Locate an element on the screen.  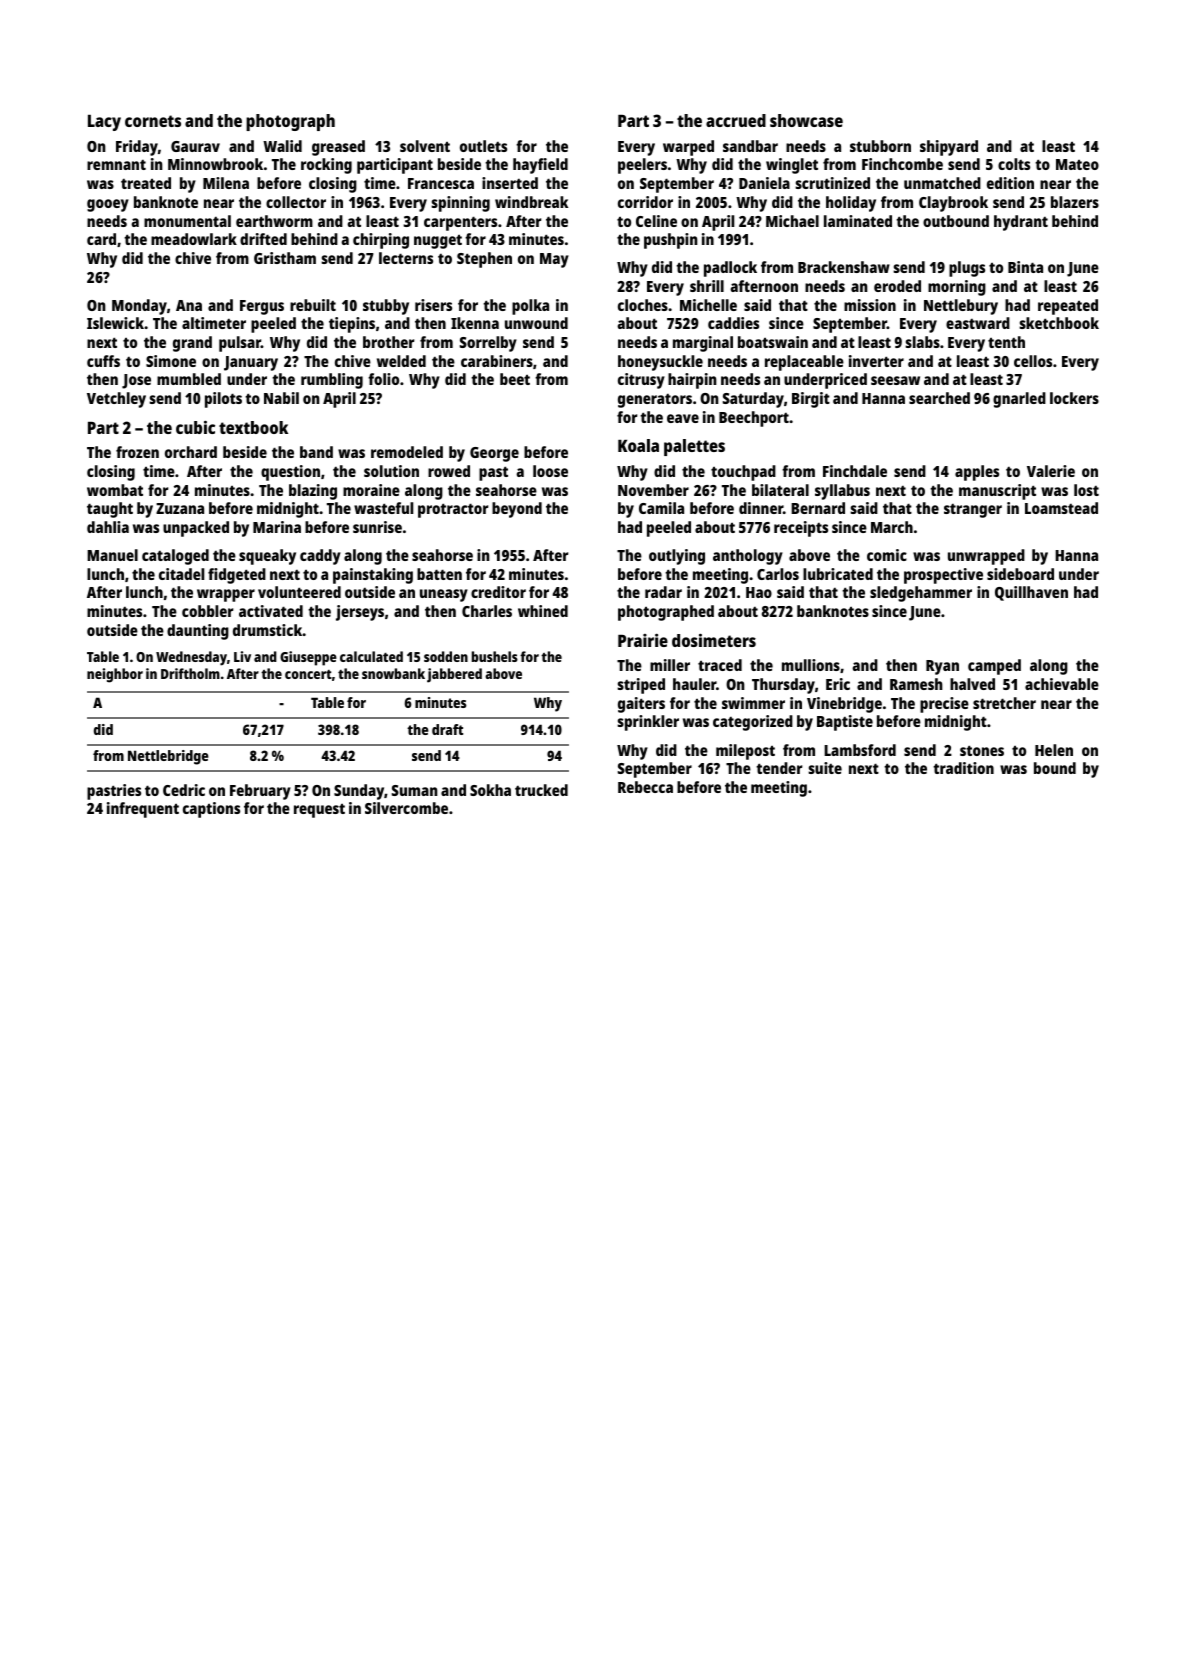
Silvercombe is located at coordinates (406, 808).
